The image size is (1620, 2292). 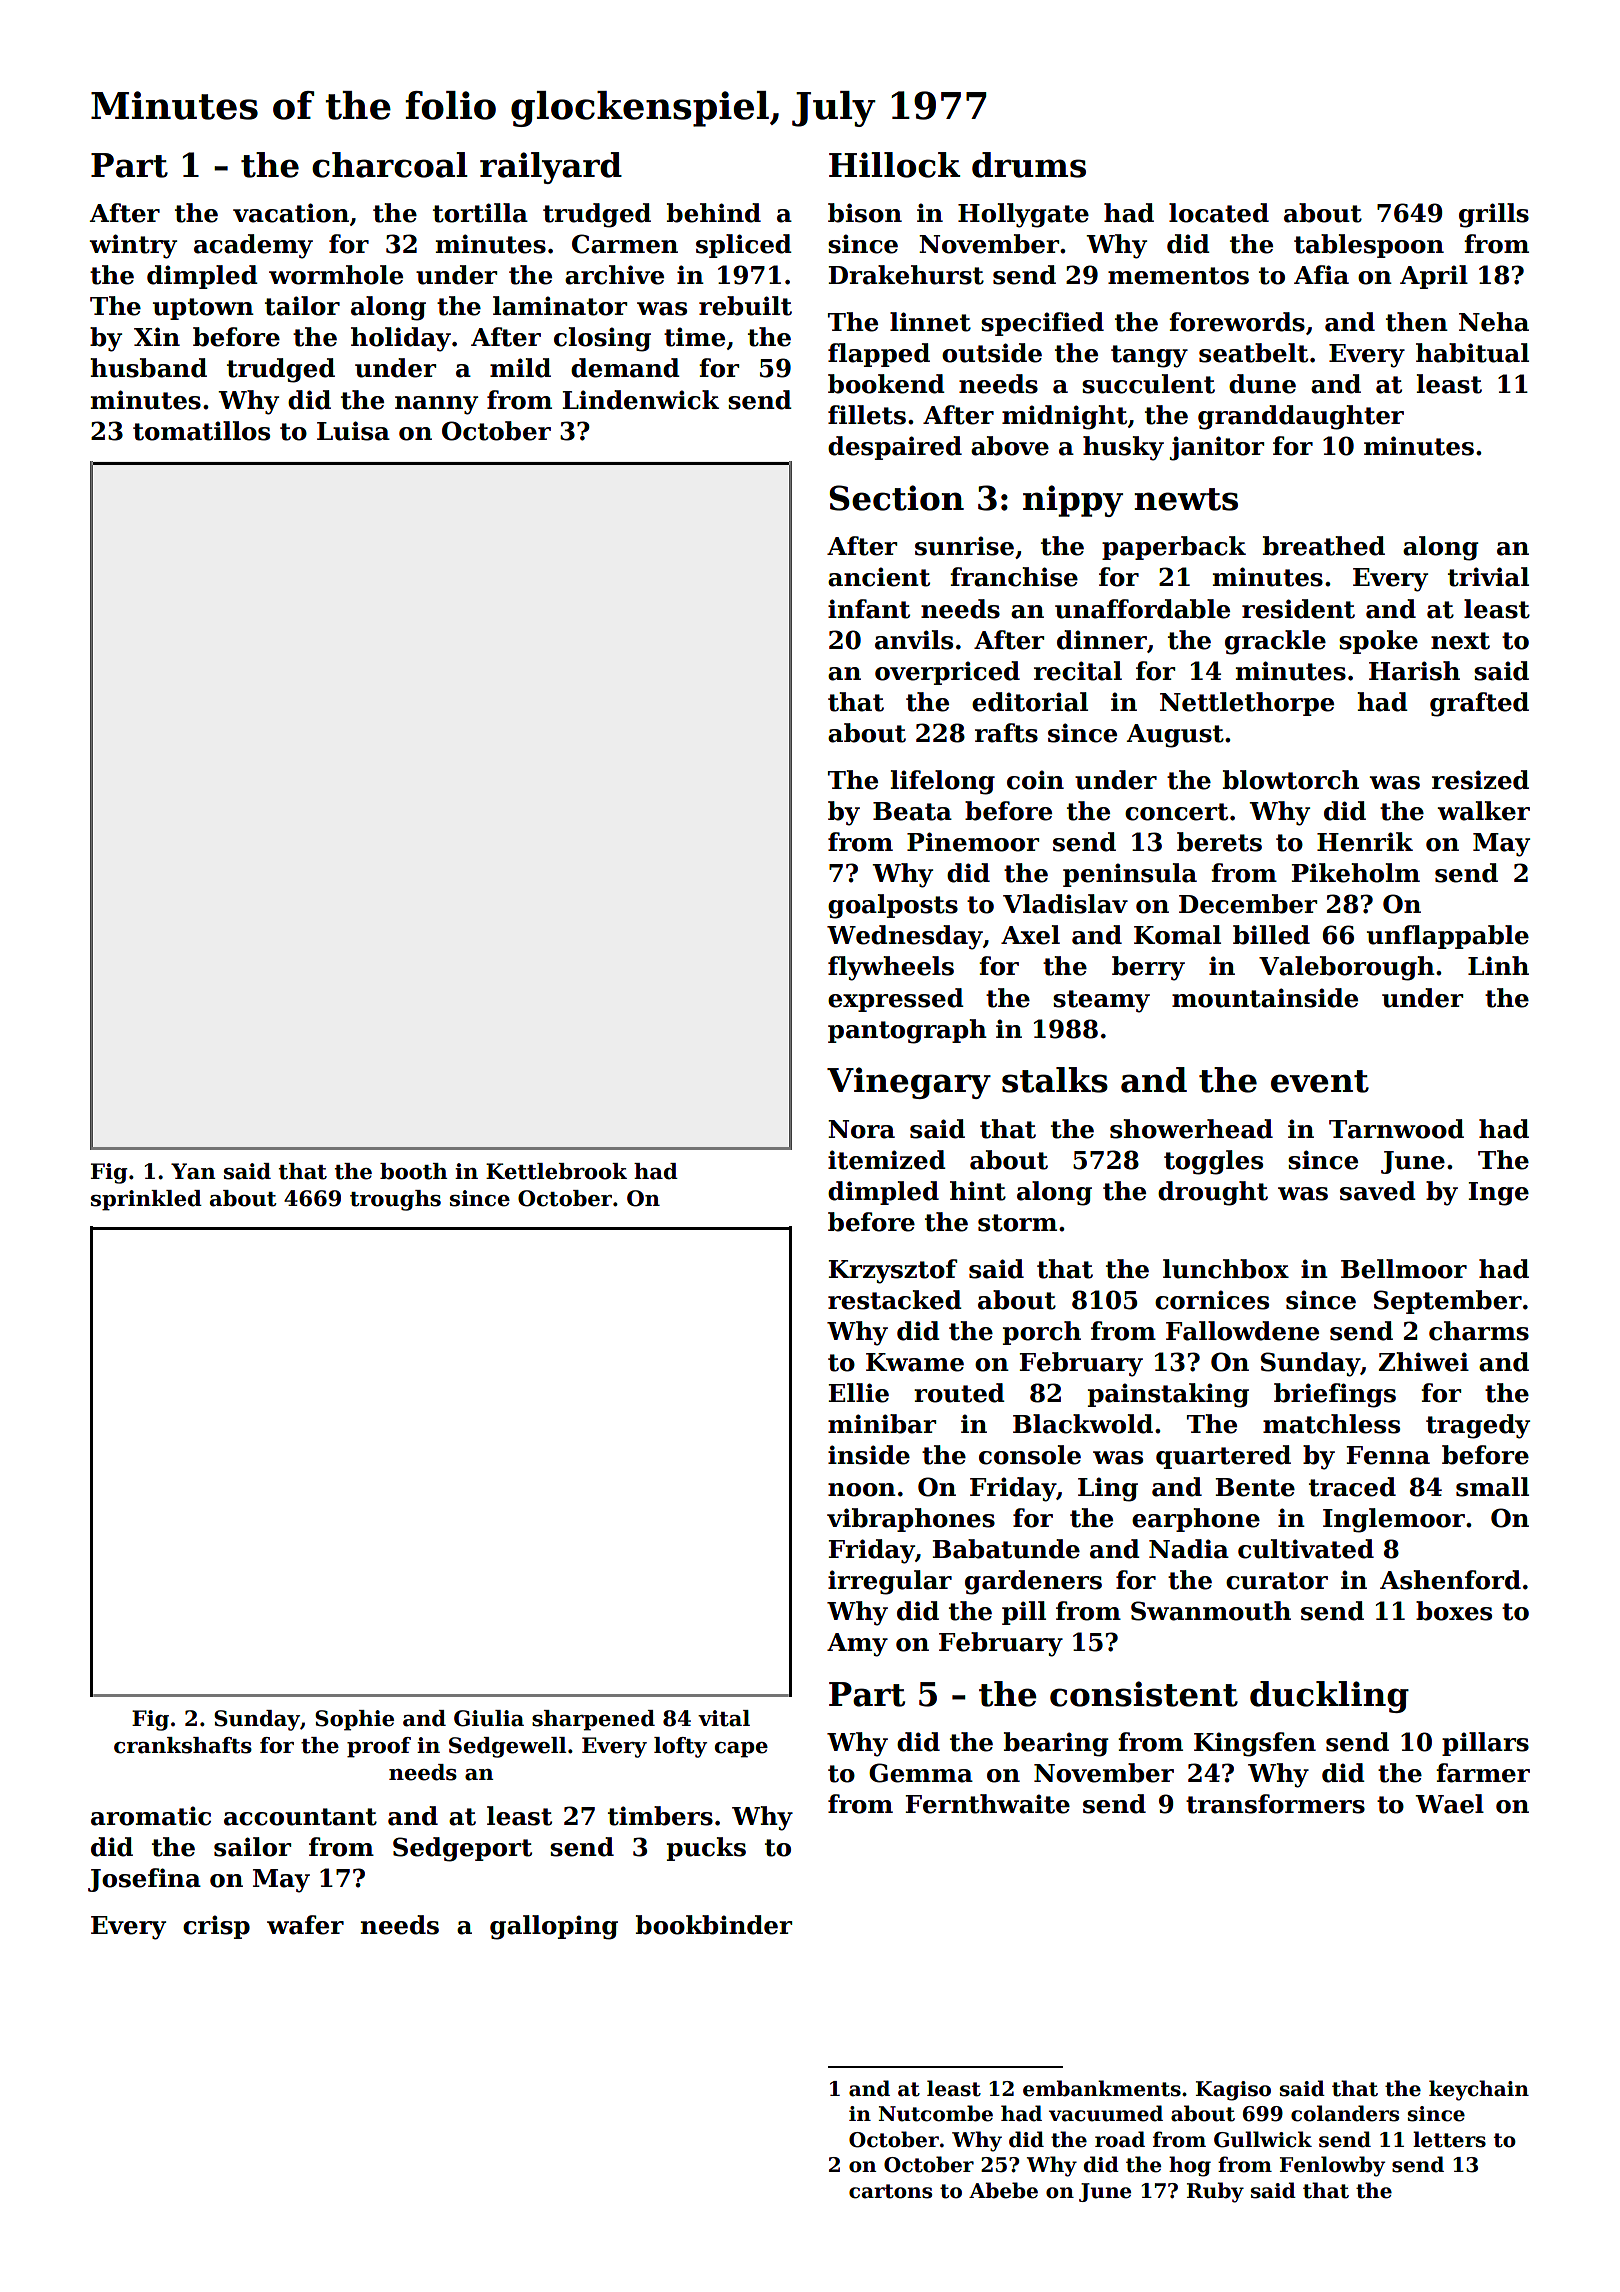 I want to click on Ruby, so click(x=1215, y=2192).
